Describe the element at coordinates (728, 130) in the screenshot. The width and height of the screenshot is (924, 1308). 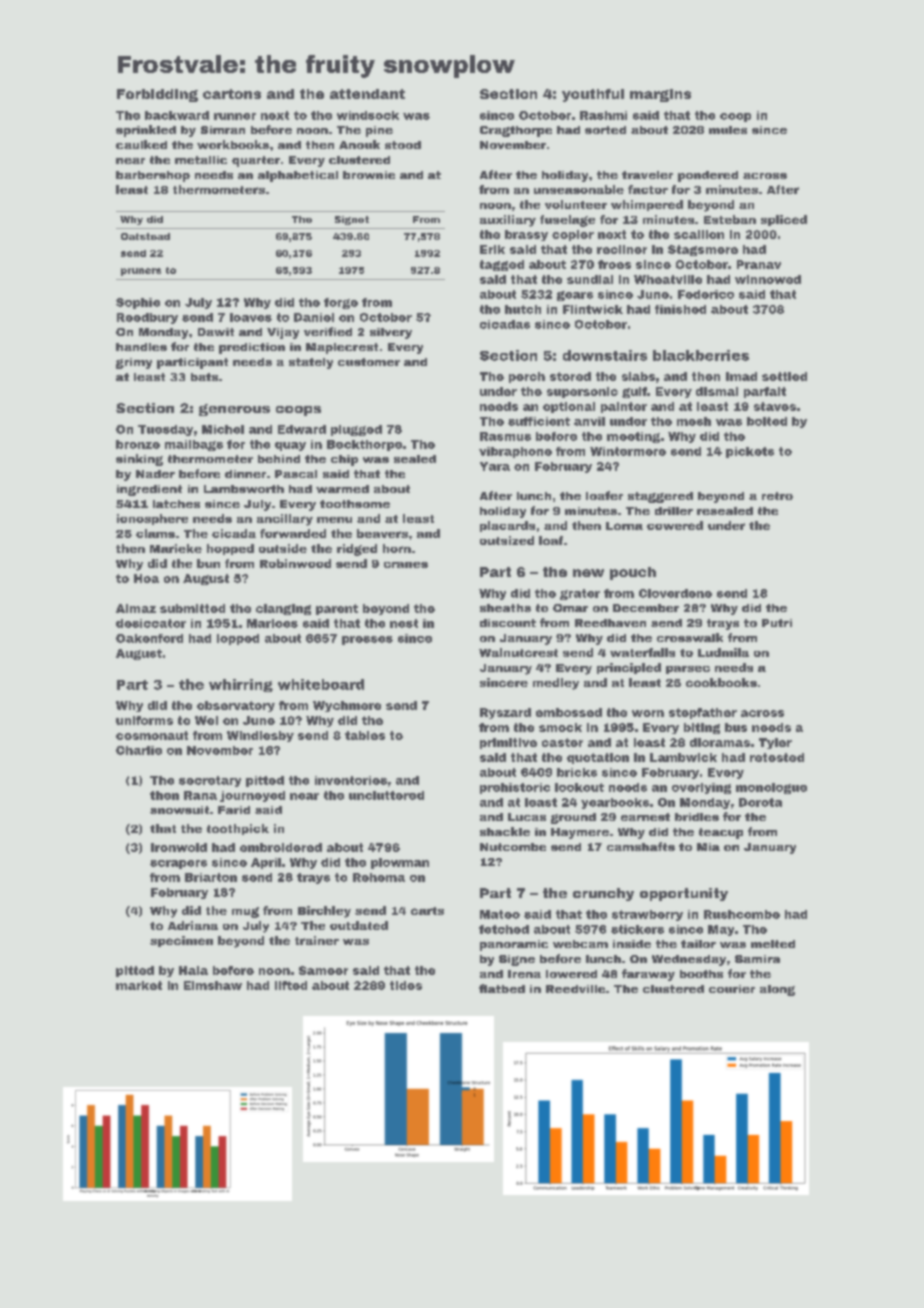
I see `mules` at that location.
